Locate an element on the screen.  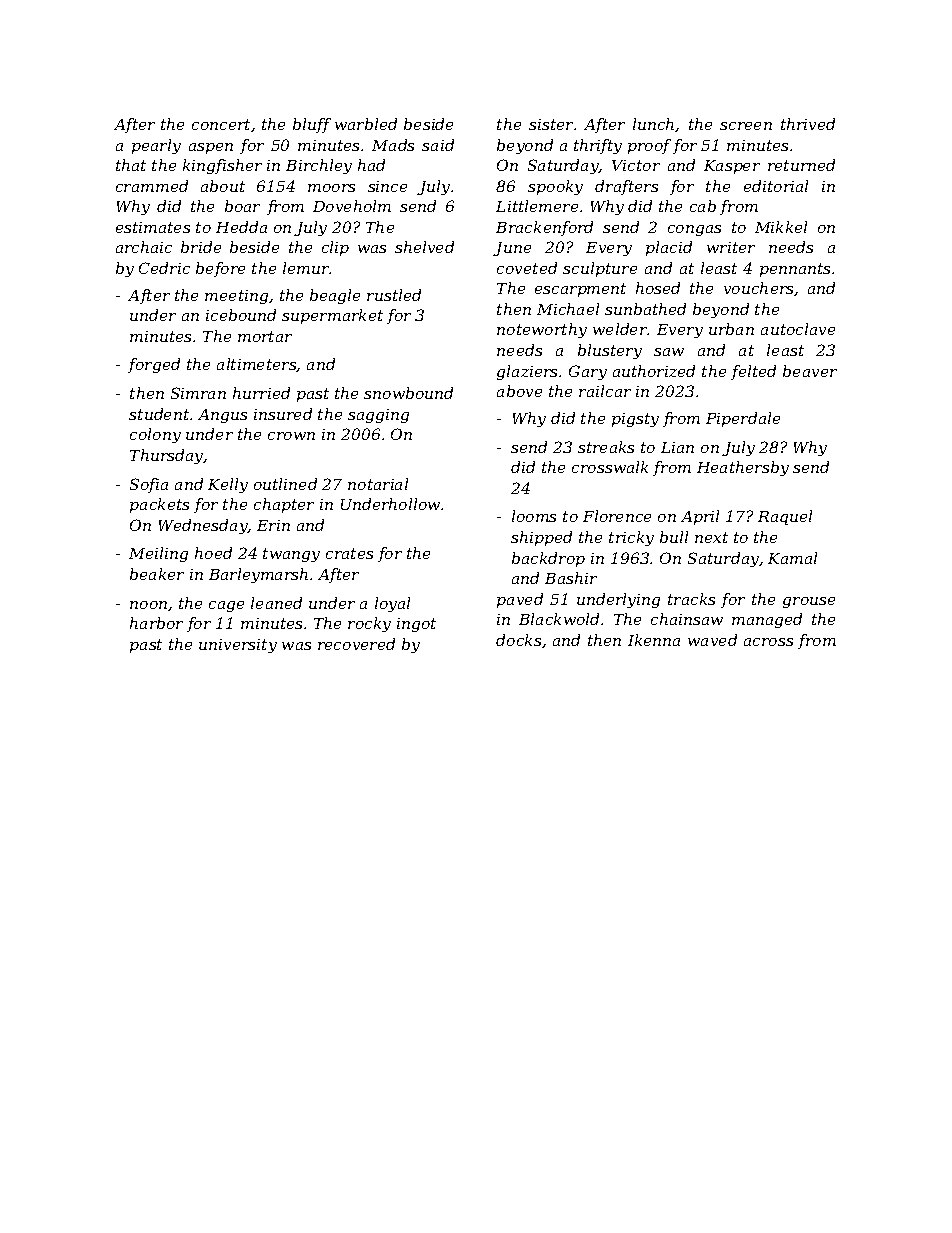
aspen is located at coordinates (211, 148).
